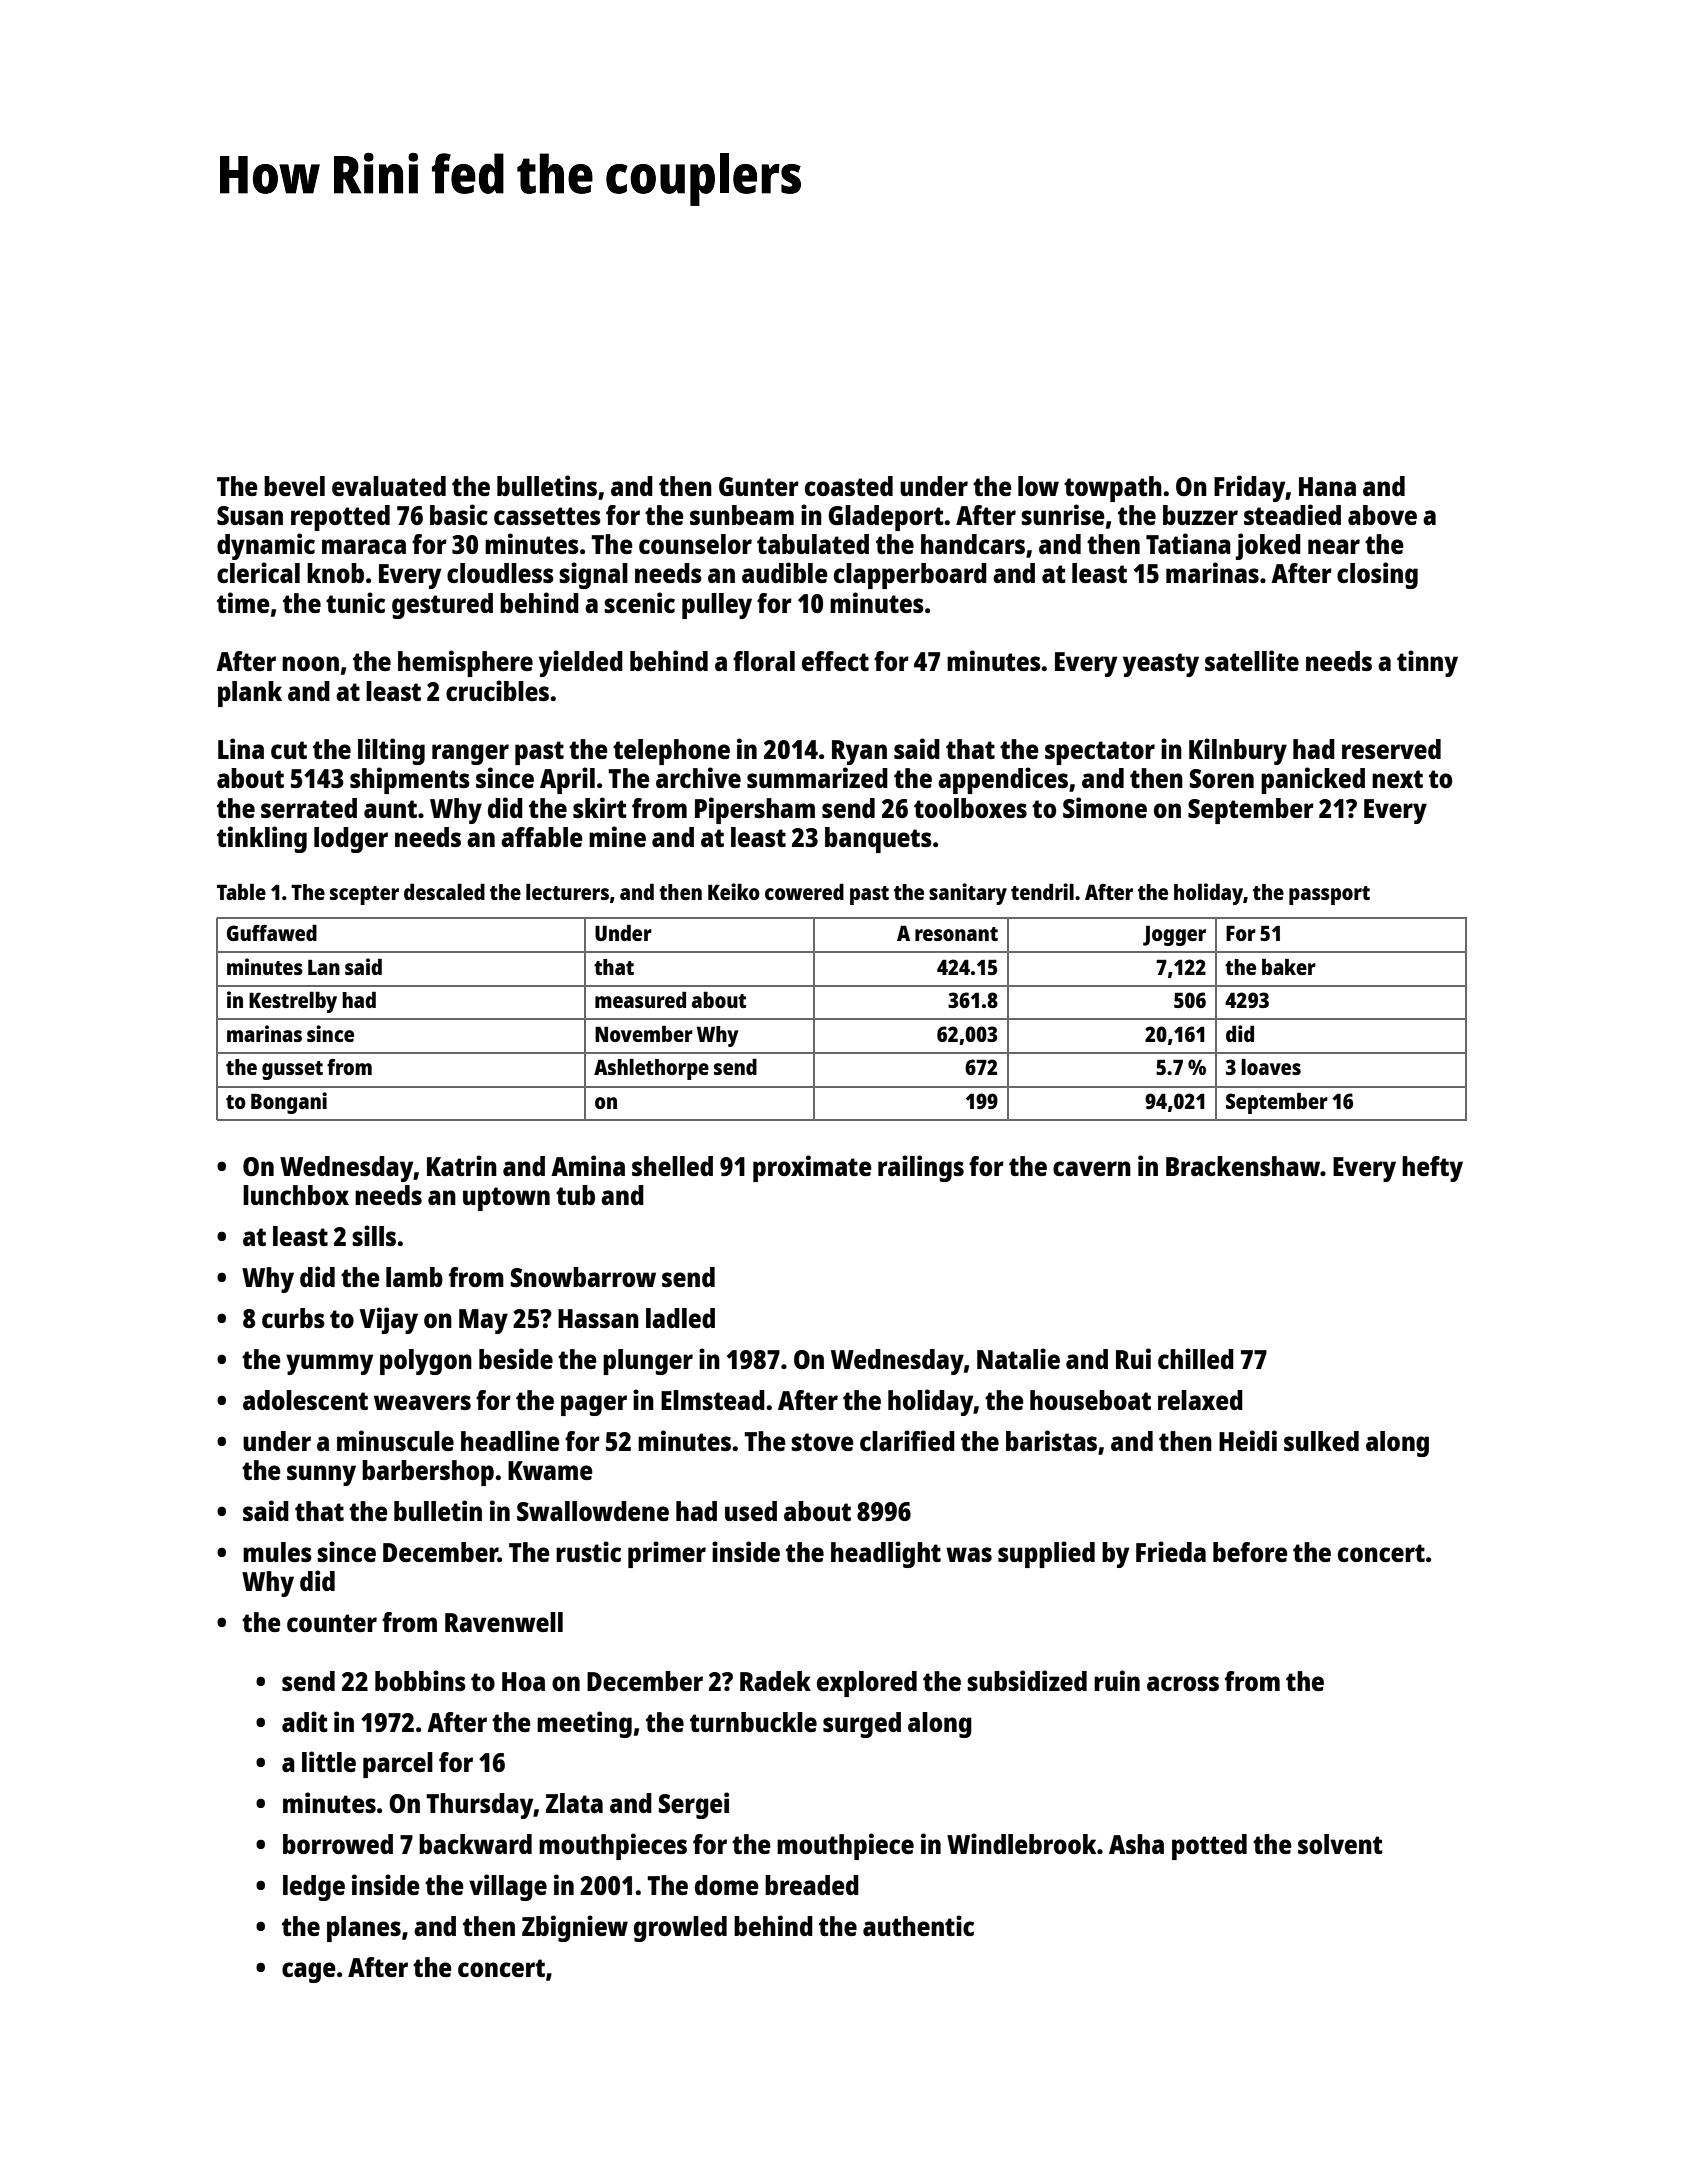 This screenshot has height=2178, width=1683. Describe the element at coordinates (442, 606) in the screenshot. I see `gestured` at that location.
